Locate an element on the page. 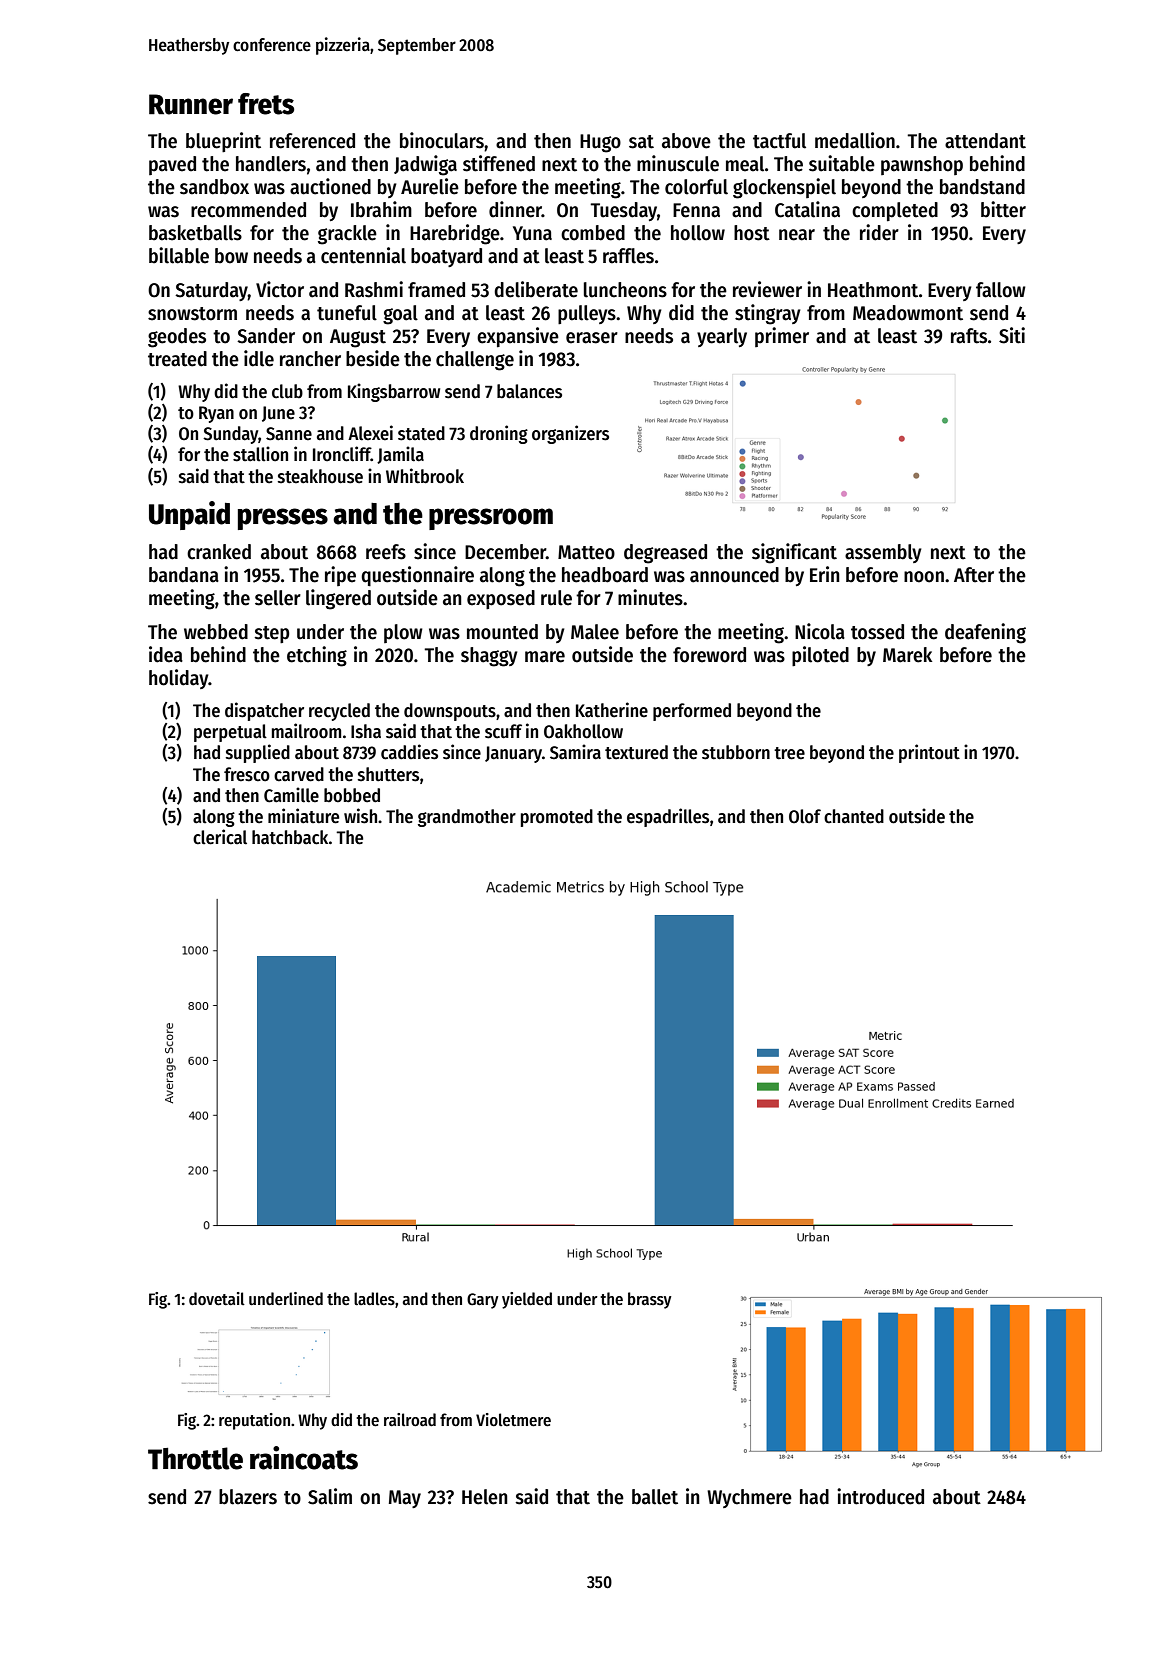 Image resolution: width=1174 pixels, height=1660 pixels. brassy is located at coordinates (649, 1300).
